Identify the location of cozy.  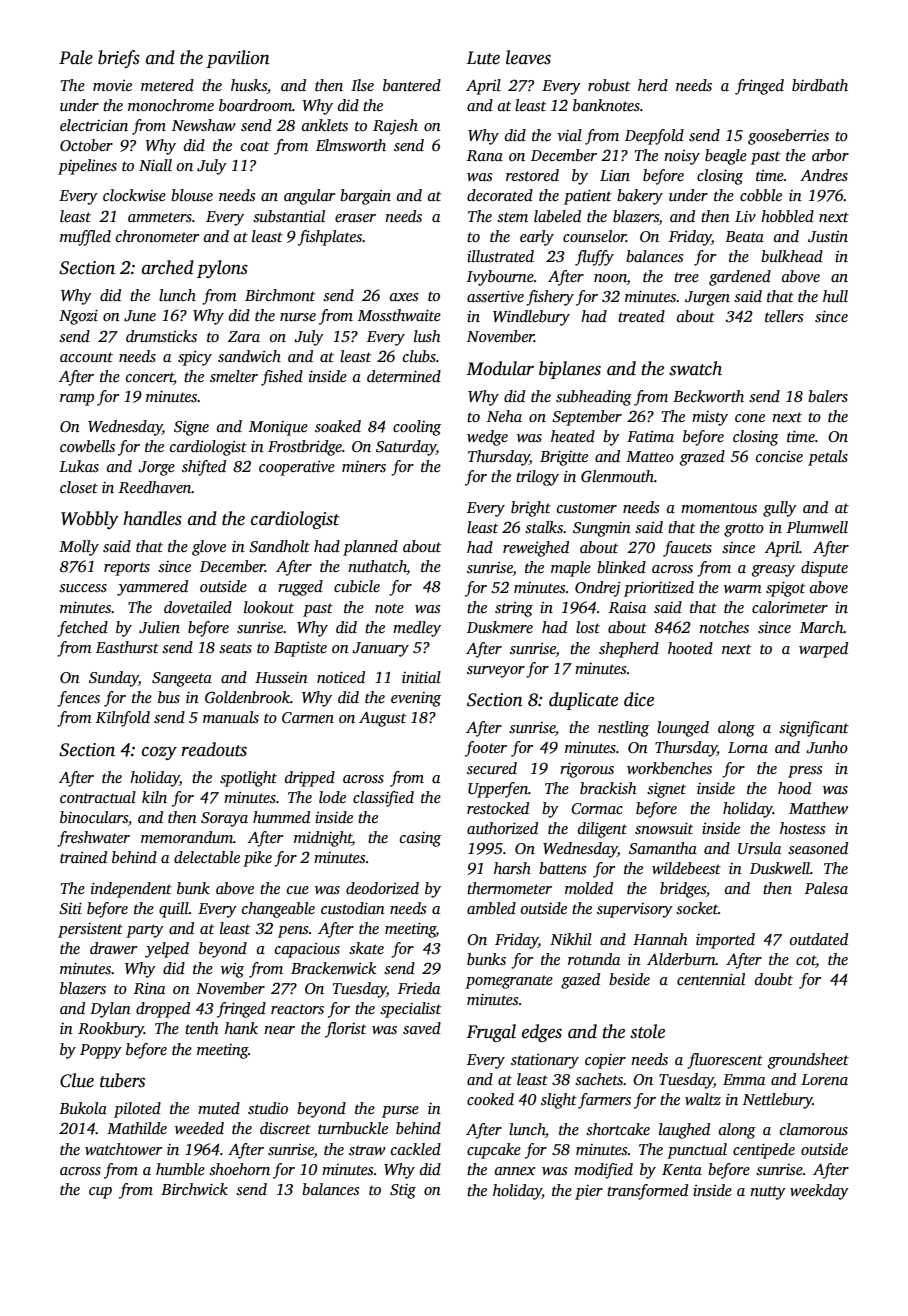
(159, 753).
